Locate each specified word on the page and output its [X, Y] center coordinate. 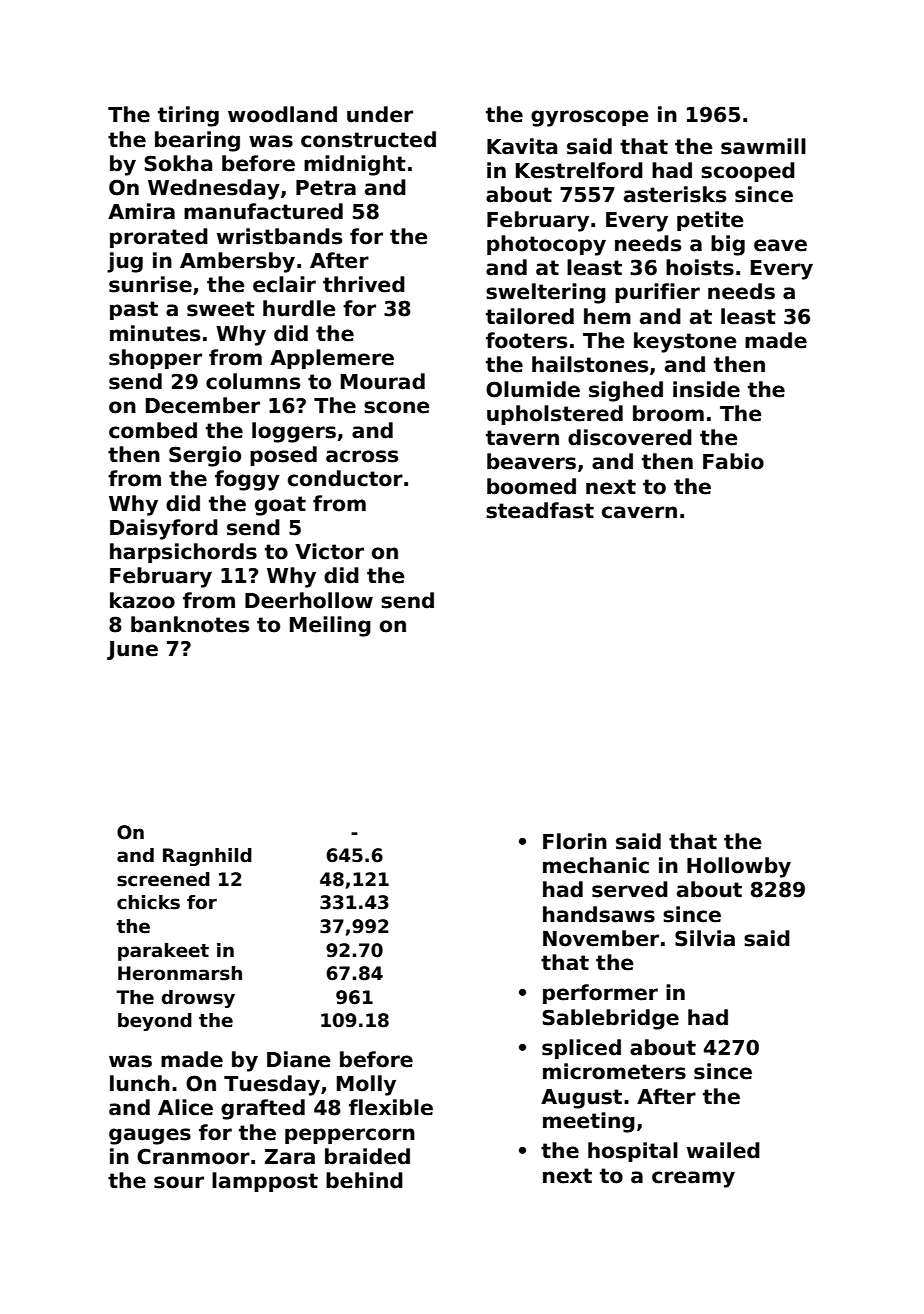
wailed [723, 1150]
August [581, 1099]
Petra [326, 188]
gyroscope [589, 118]
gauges [150, 1136]
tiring [188, 116]
